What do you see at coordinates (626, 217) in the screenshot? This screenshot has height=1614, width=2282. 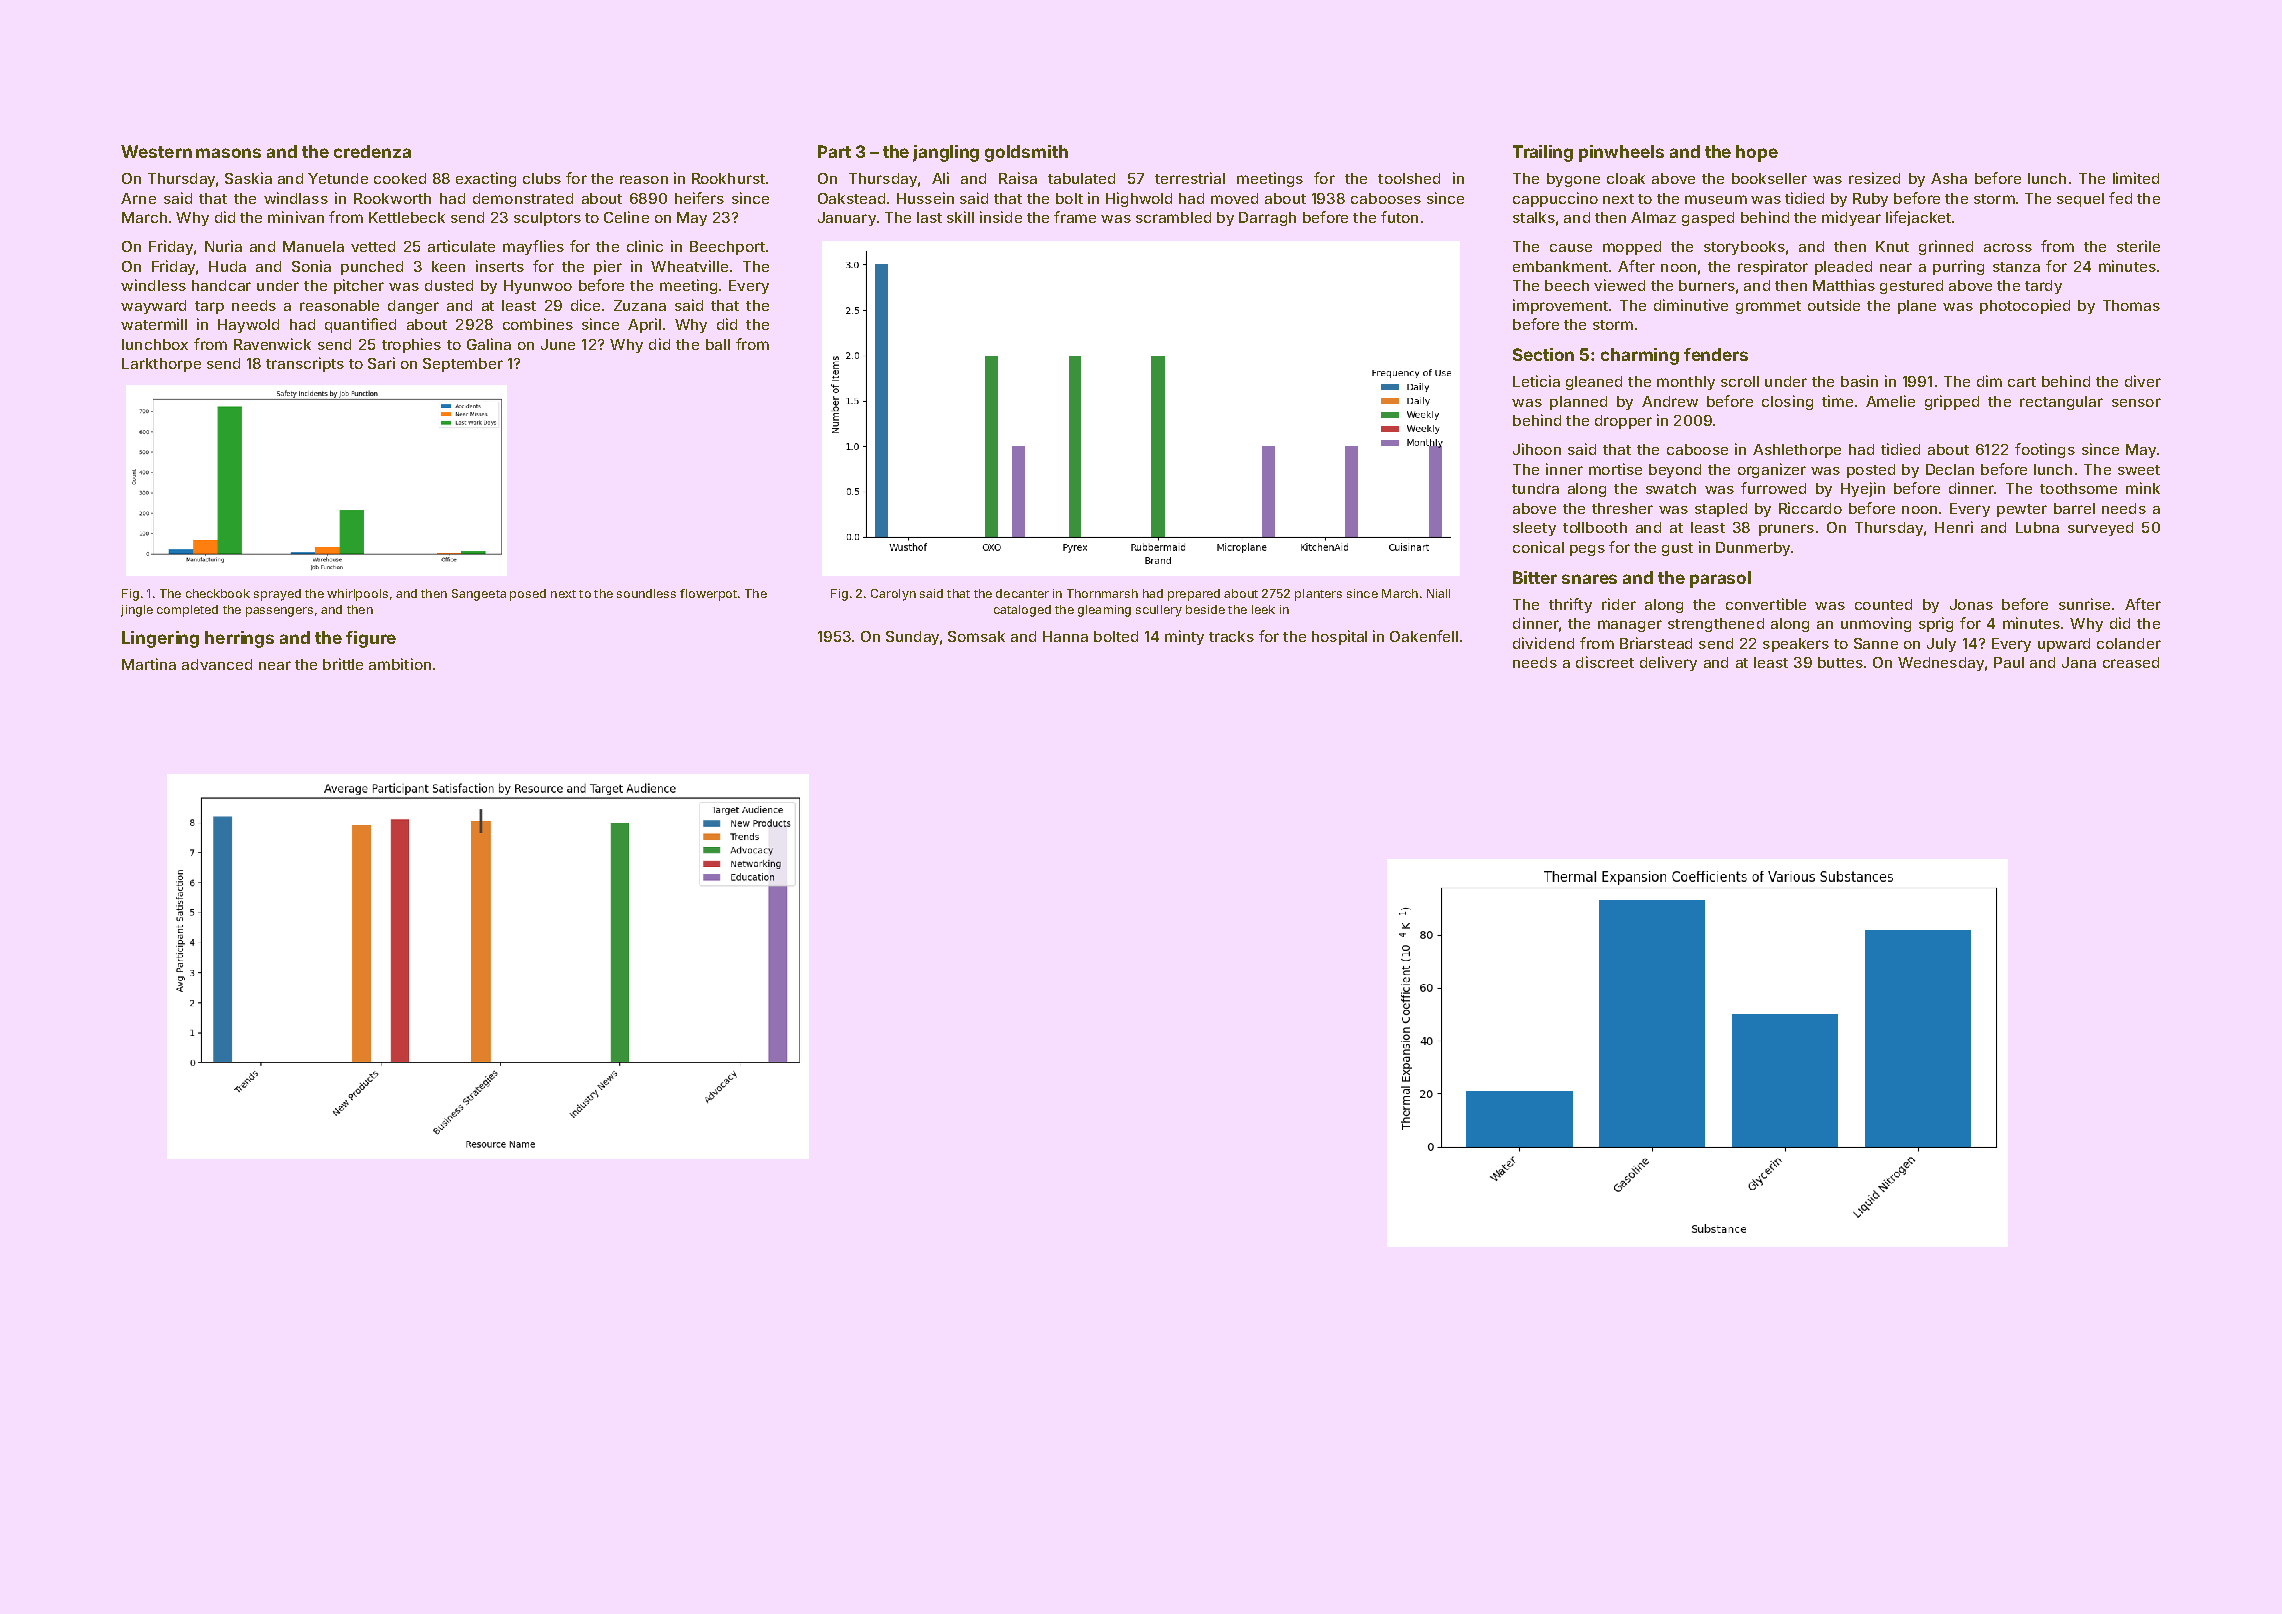 I see `Celine` at bounding box center [626, 217].
